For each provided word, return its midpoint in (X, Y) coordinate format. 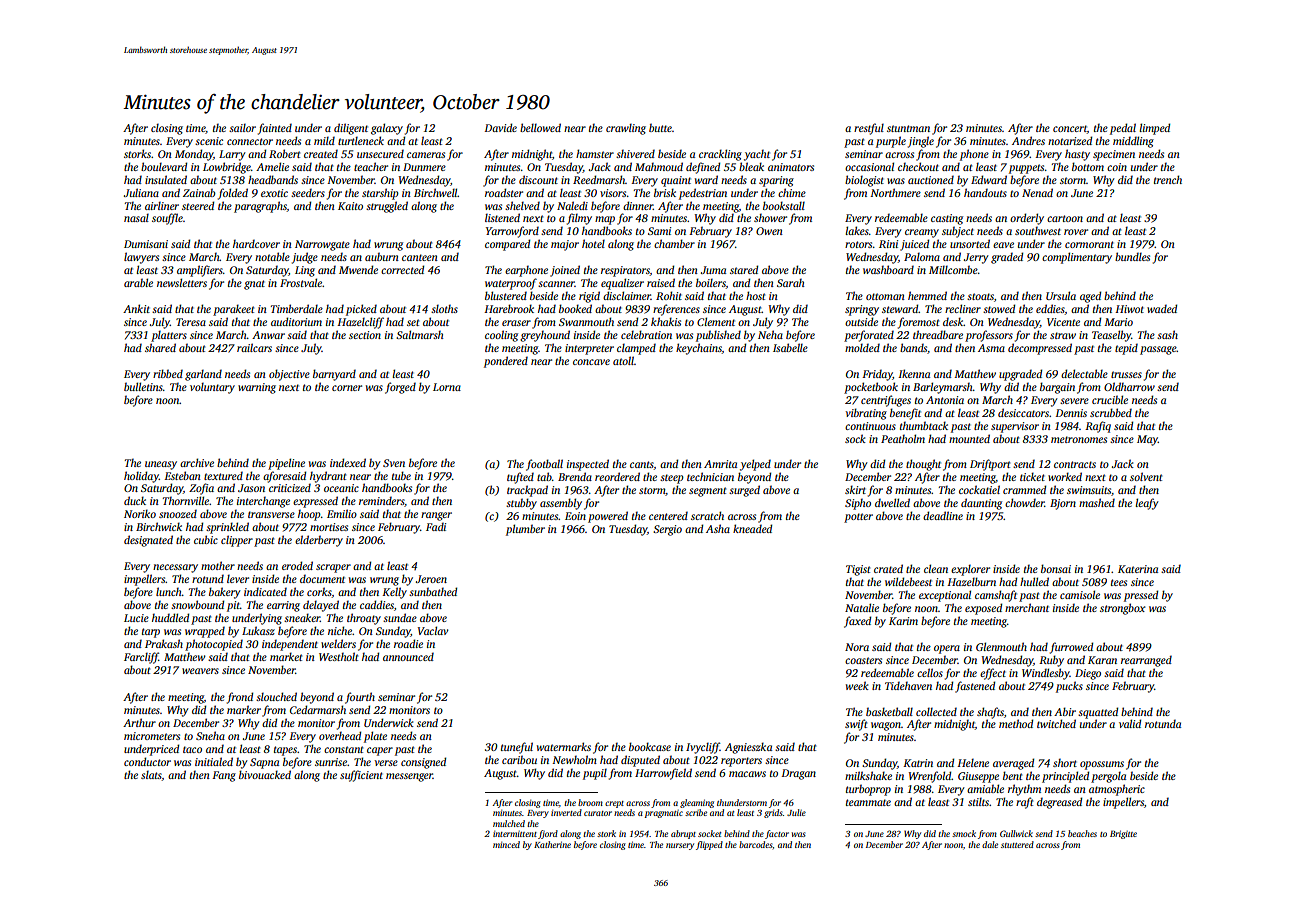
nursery (680, 846)
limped (1154, 129)
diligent (351, 129)
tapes (285, 751)
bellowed (540, 127)
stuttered (1017, 844)
